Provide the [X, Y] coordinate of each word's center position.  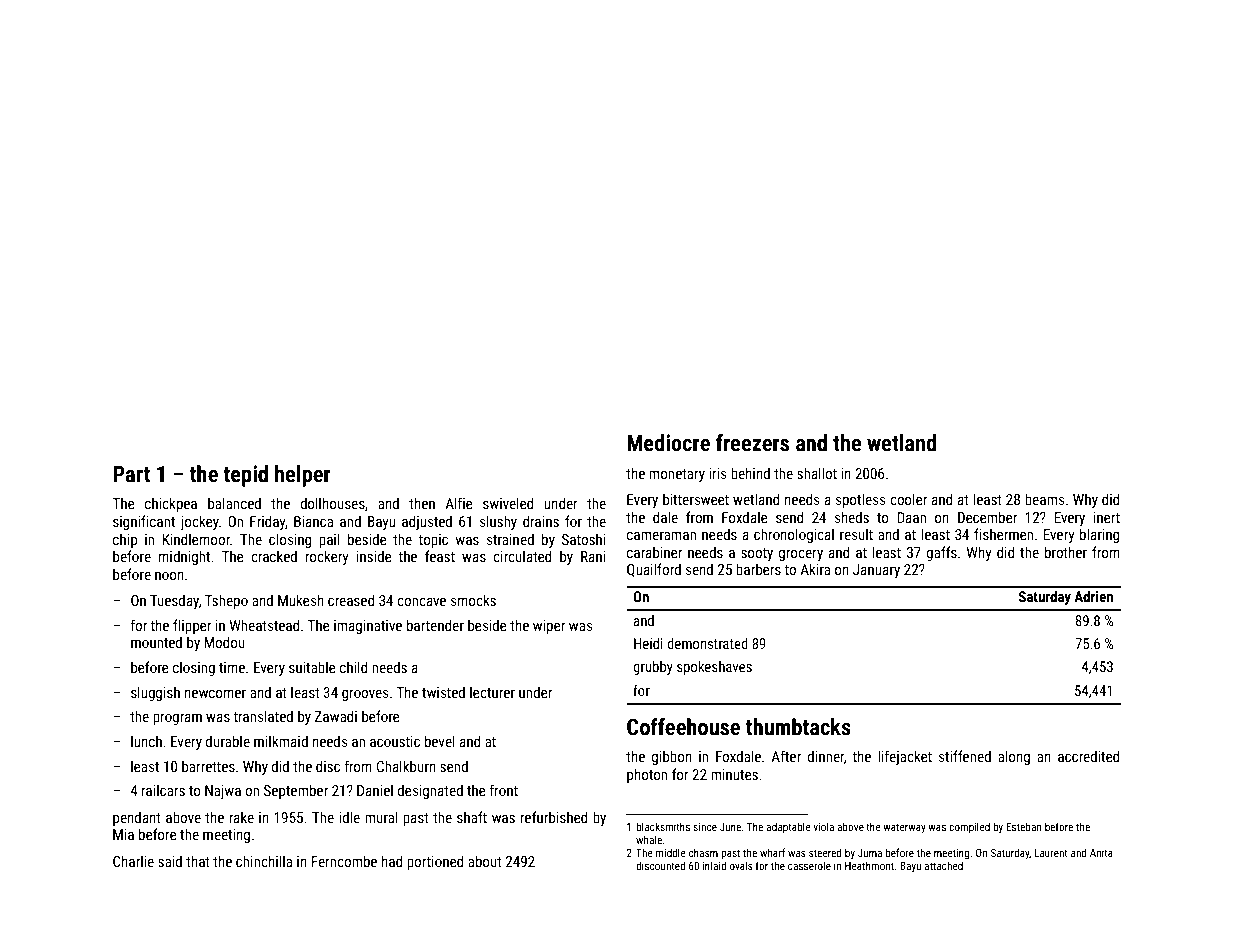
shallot [817, 473]
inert [1107, 517]
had [392, 861]
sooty [757, 554]
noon [169, 576]
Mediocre [668, 443]
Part [131, 474]
